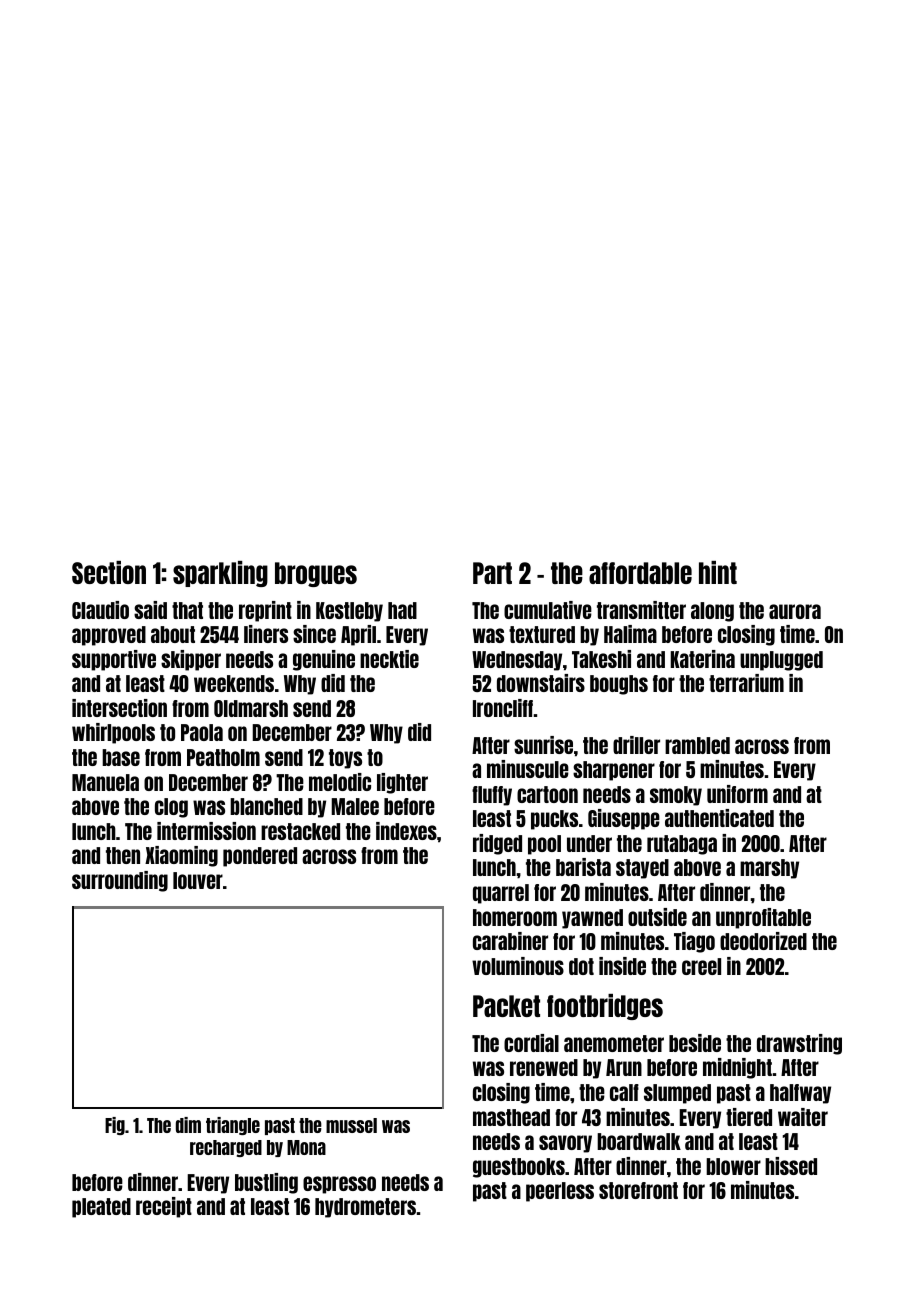 The height and width of the page is (1299, 916). What do you see at coordinates (220, 574) in the page?
I see `sparkling` at bounding box center [220, 574].
